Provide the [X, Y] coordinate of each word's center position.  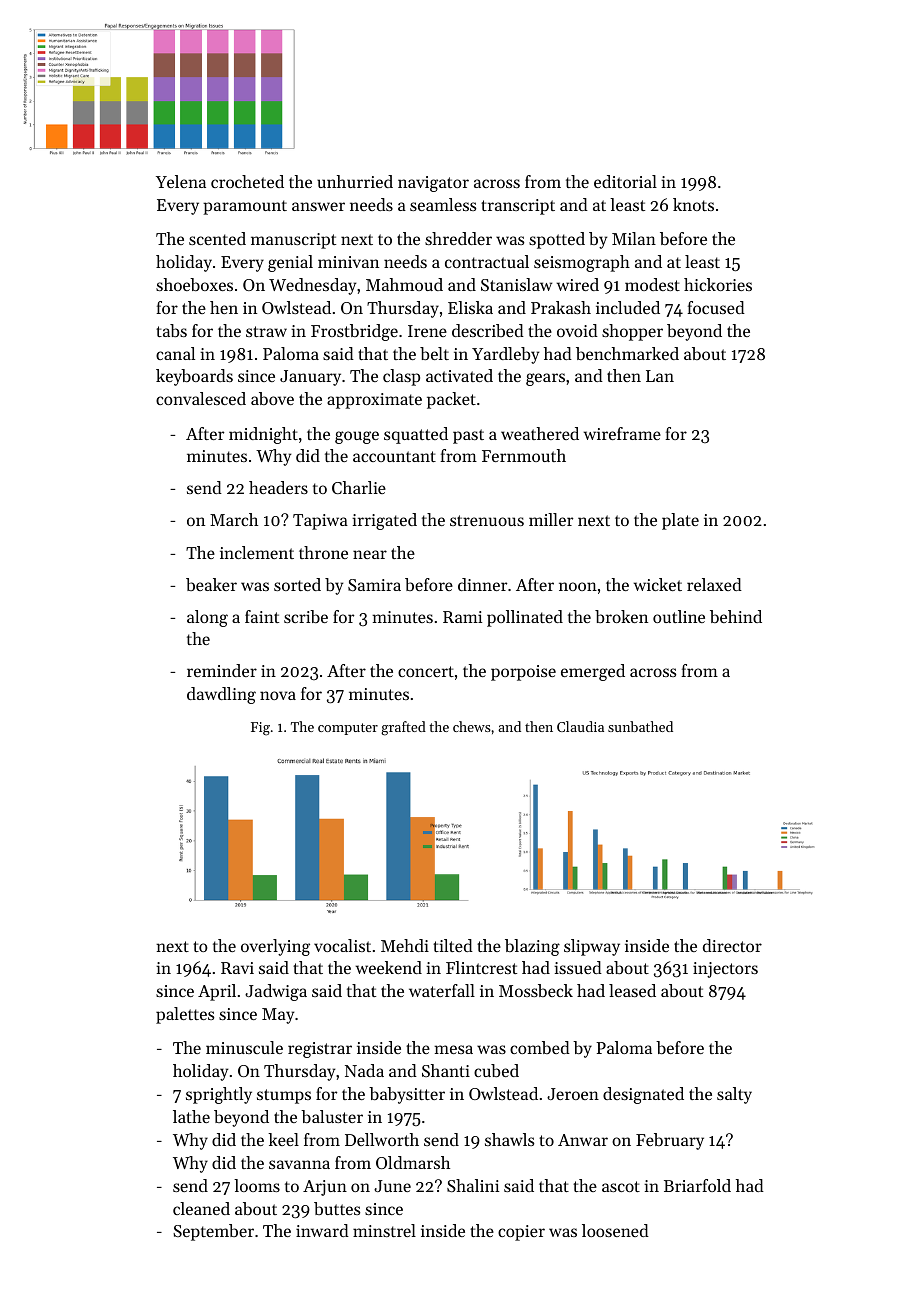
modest [652, 284]
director [732, 945]
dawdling [221, 695]
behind [736, 616]
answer [318, 206]
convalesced [201, 398]
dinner [482, 584]
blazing [532, 947]
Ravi [237, 968]
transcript [518, 207]
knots [693, 204]
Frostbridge [354, 332]
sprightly [219, 1095]
